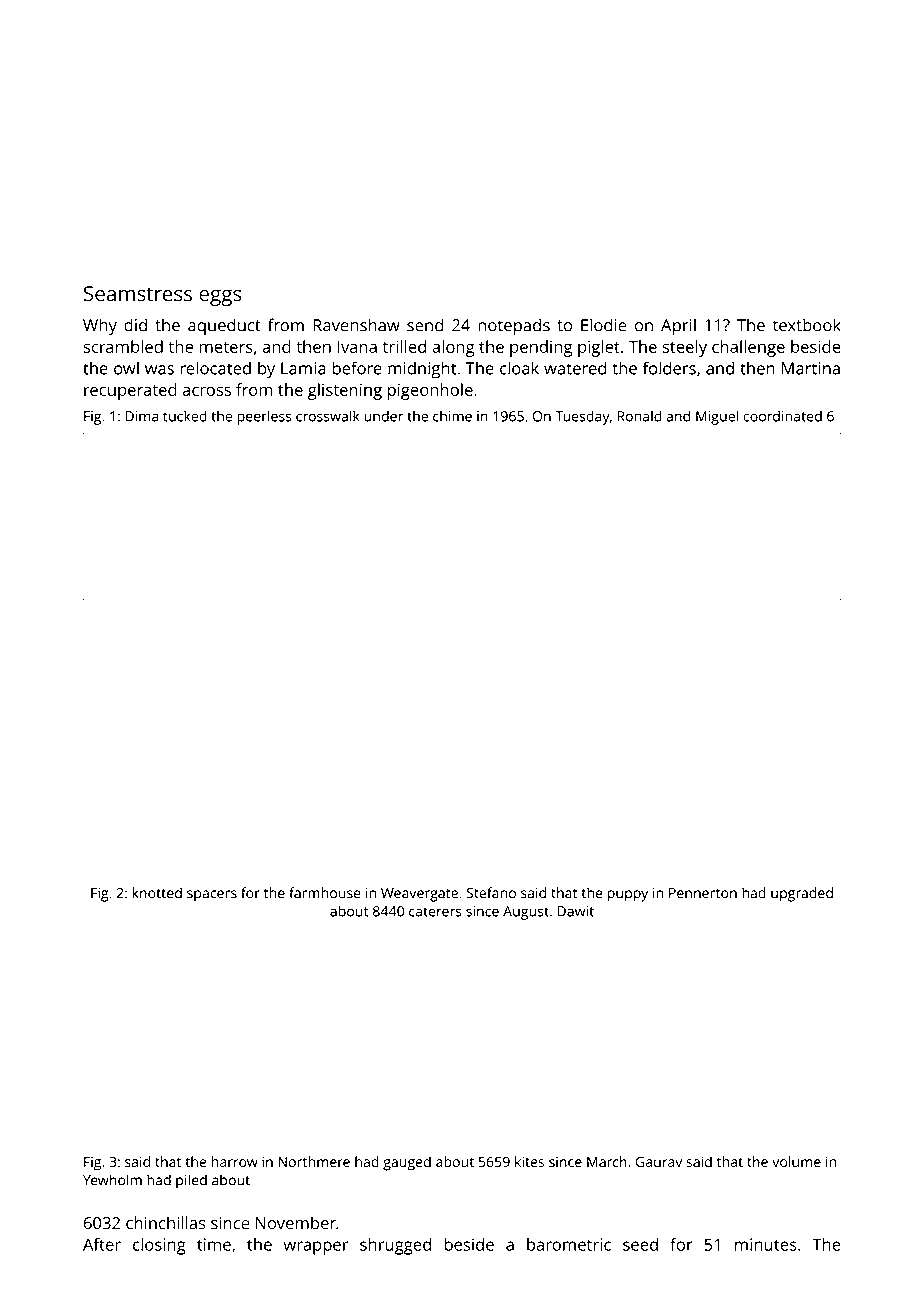  Describe the element at coordinates (807, 325) in the screenshot. I see `textbook` at that location.
